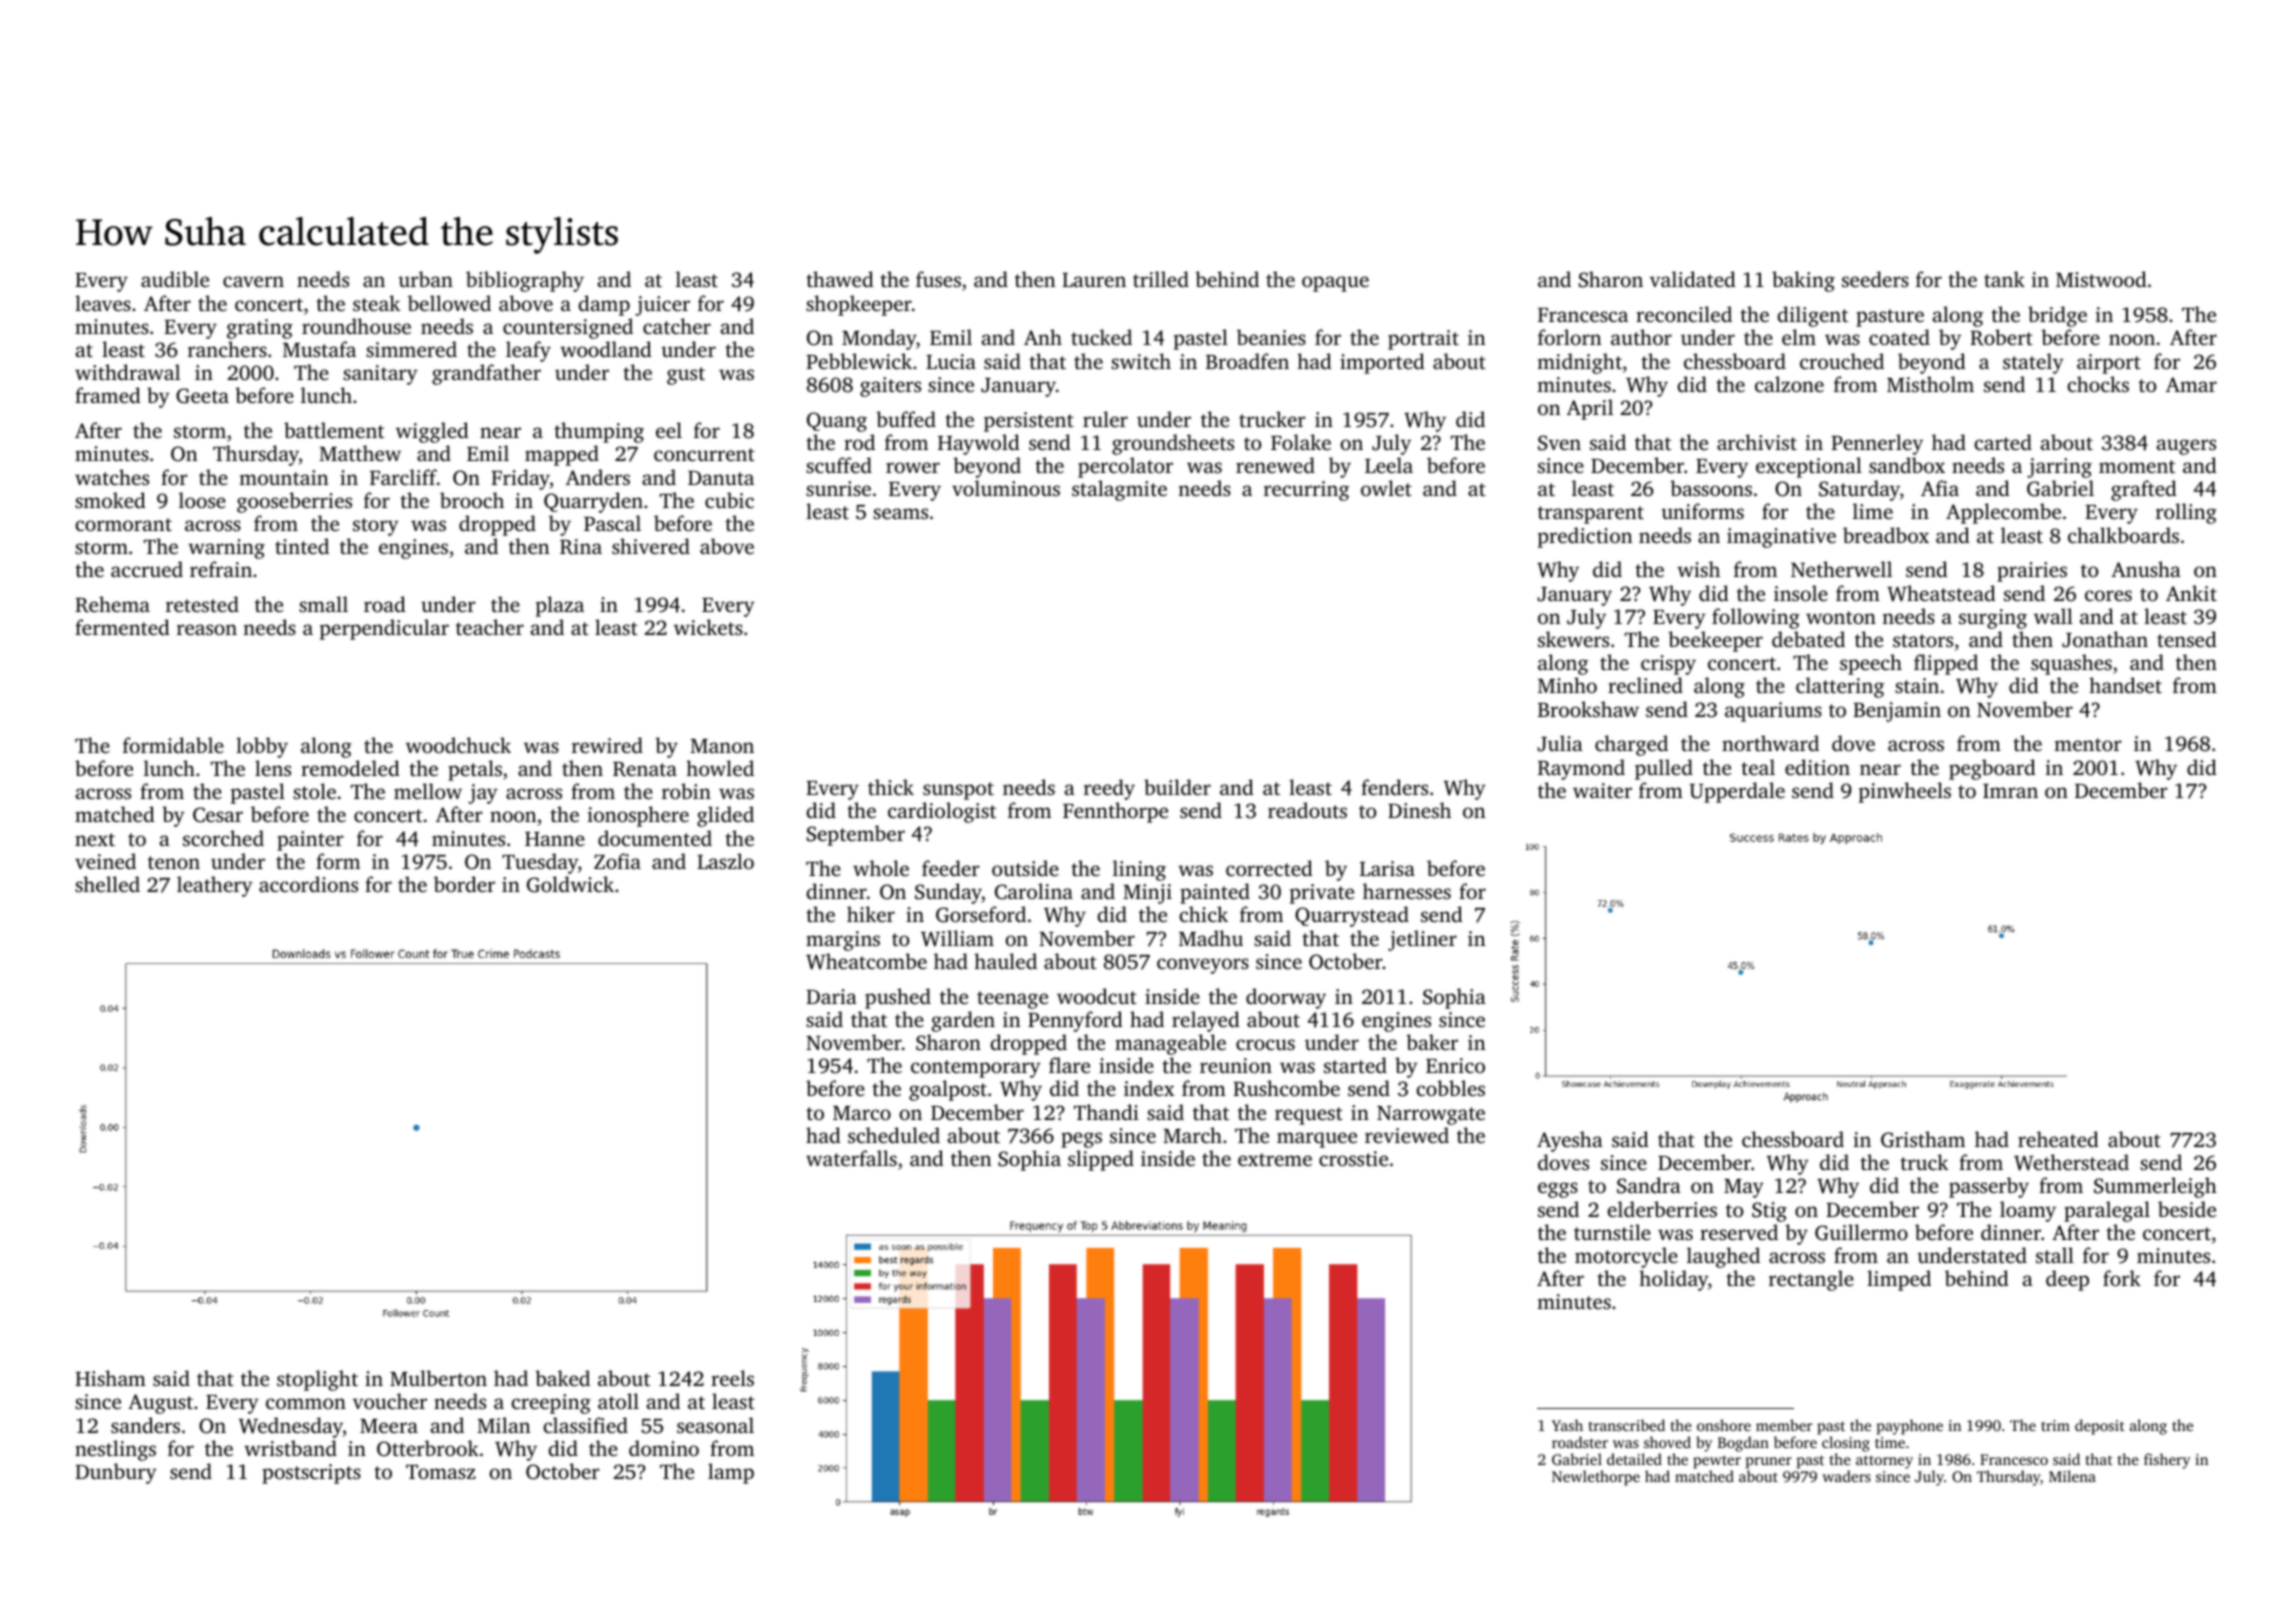  I want to click on waterfalls, so click(851, 1158).
